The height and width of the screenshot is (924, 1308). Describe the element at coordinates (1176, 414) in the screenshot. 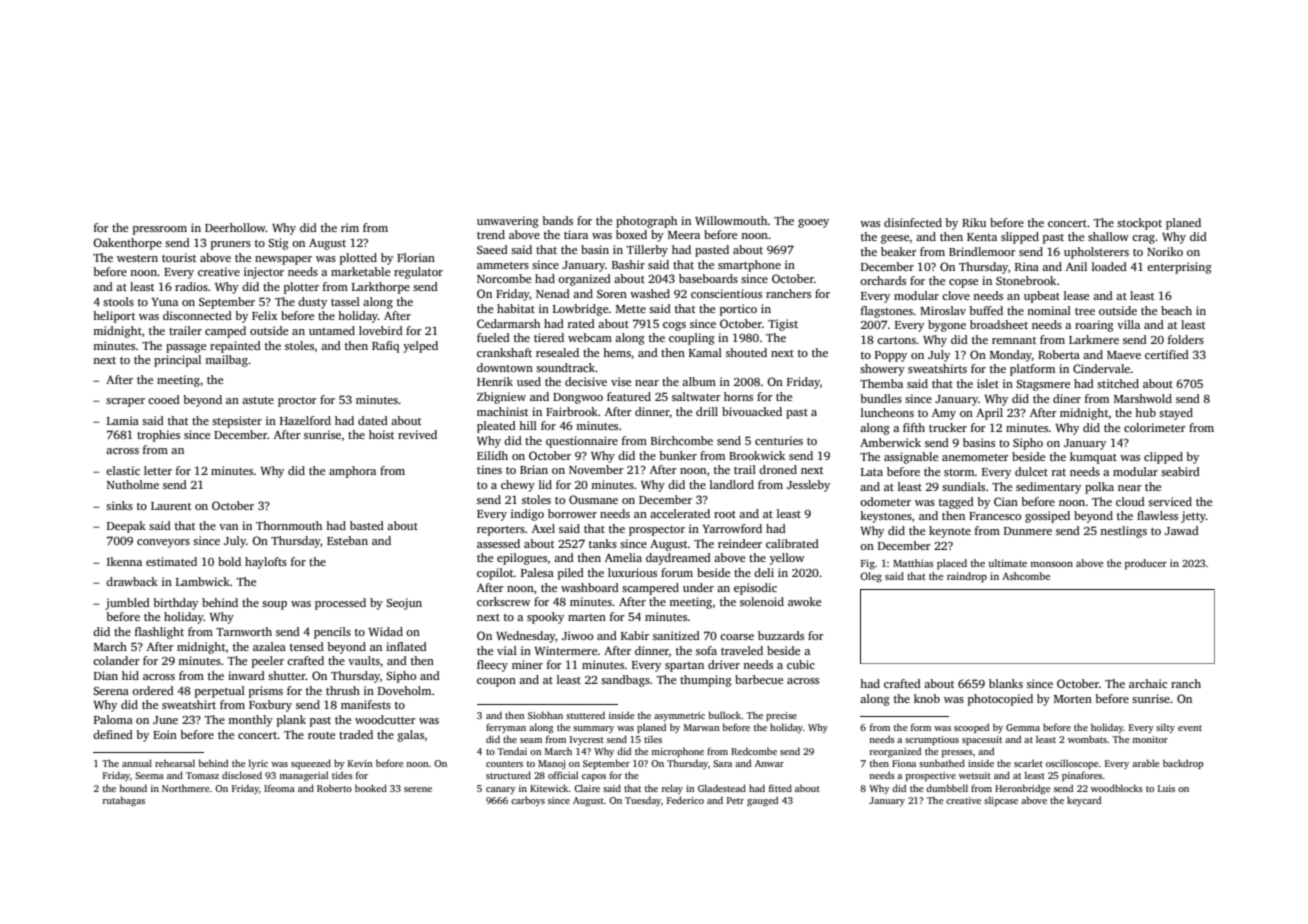

I see `stayed` at that location.
